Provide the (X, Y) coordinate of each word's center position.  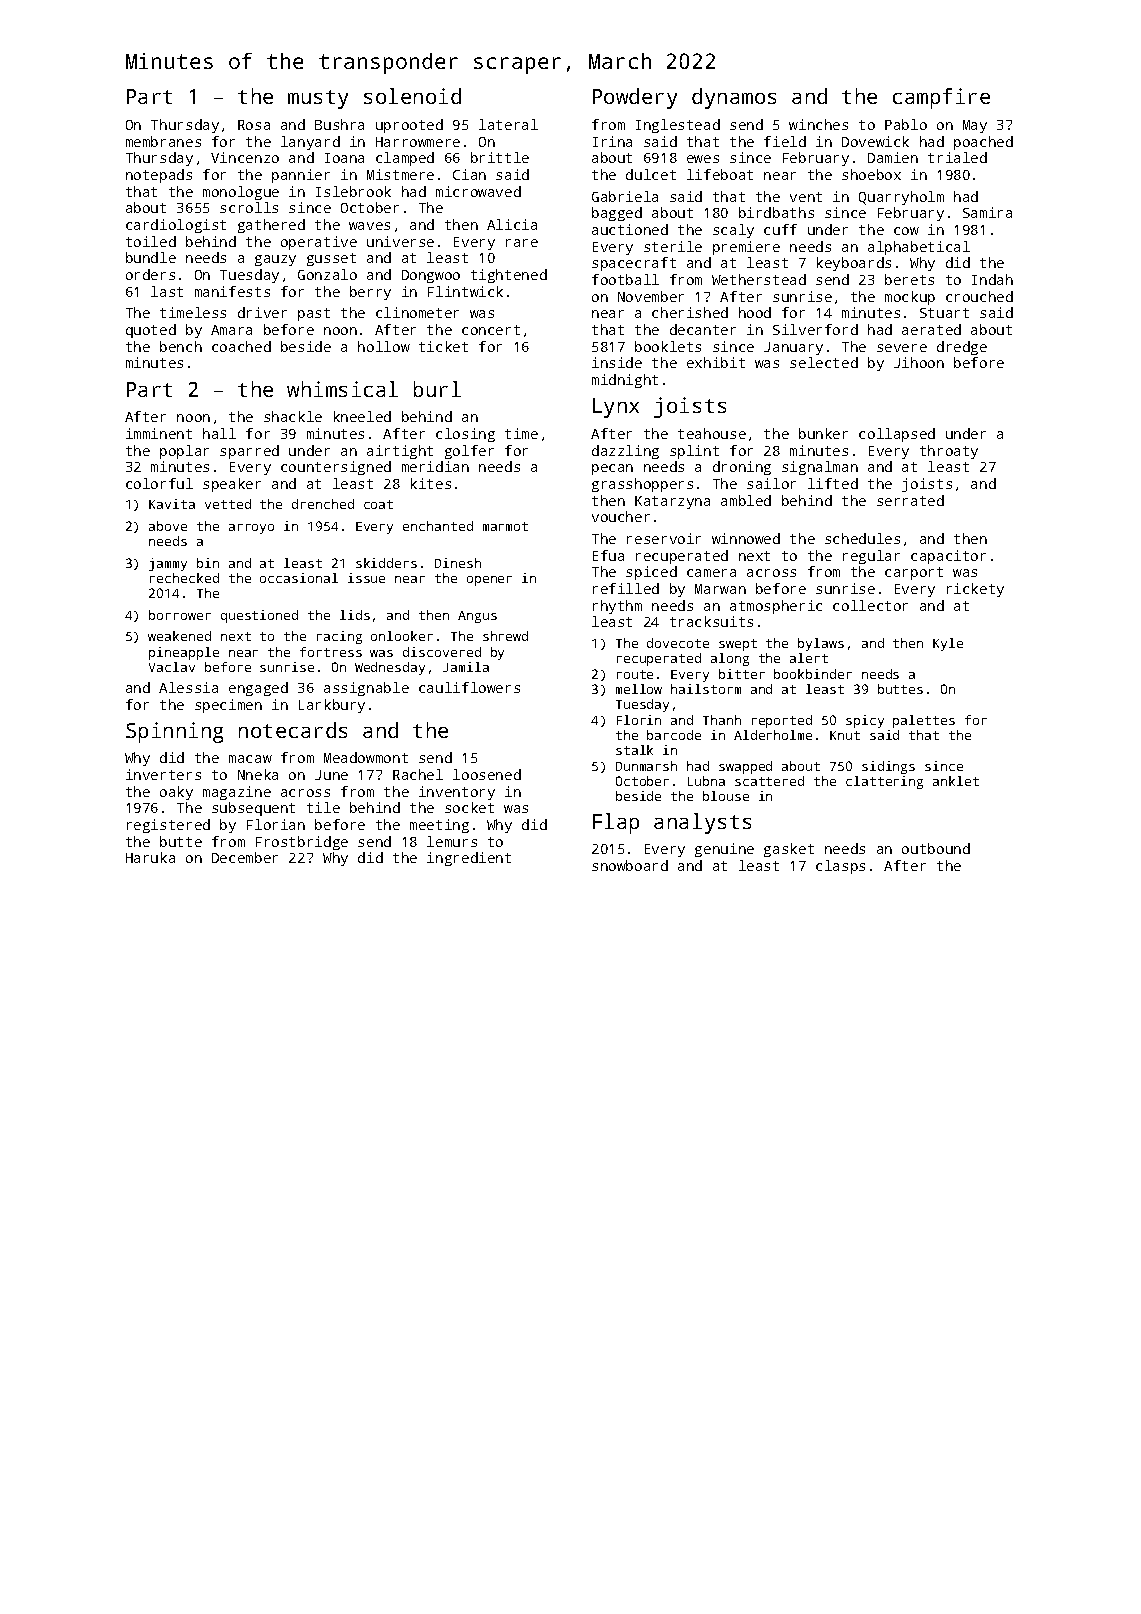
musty (318, 99)
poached (983, 143)
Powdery (635, 98)
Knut (845, 735)
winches (818, 124)
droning (742, 468)
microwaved (478, 191)
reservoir (664, 538)
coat (378, 504)
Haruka (150, 857)
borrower (180, 615)
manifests (232, 291)
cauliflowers (469, 687)
